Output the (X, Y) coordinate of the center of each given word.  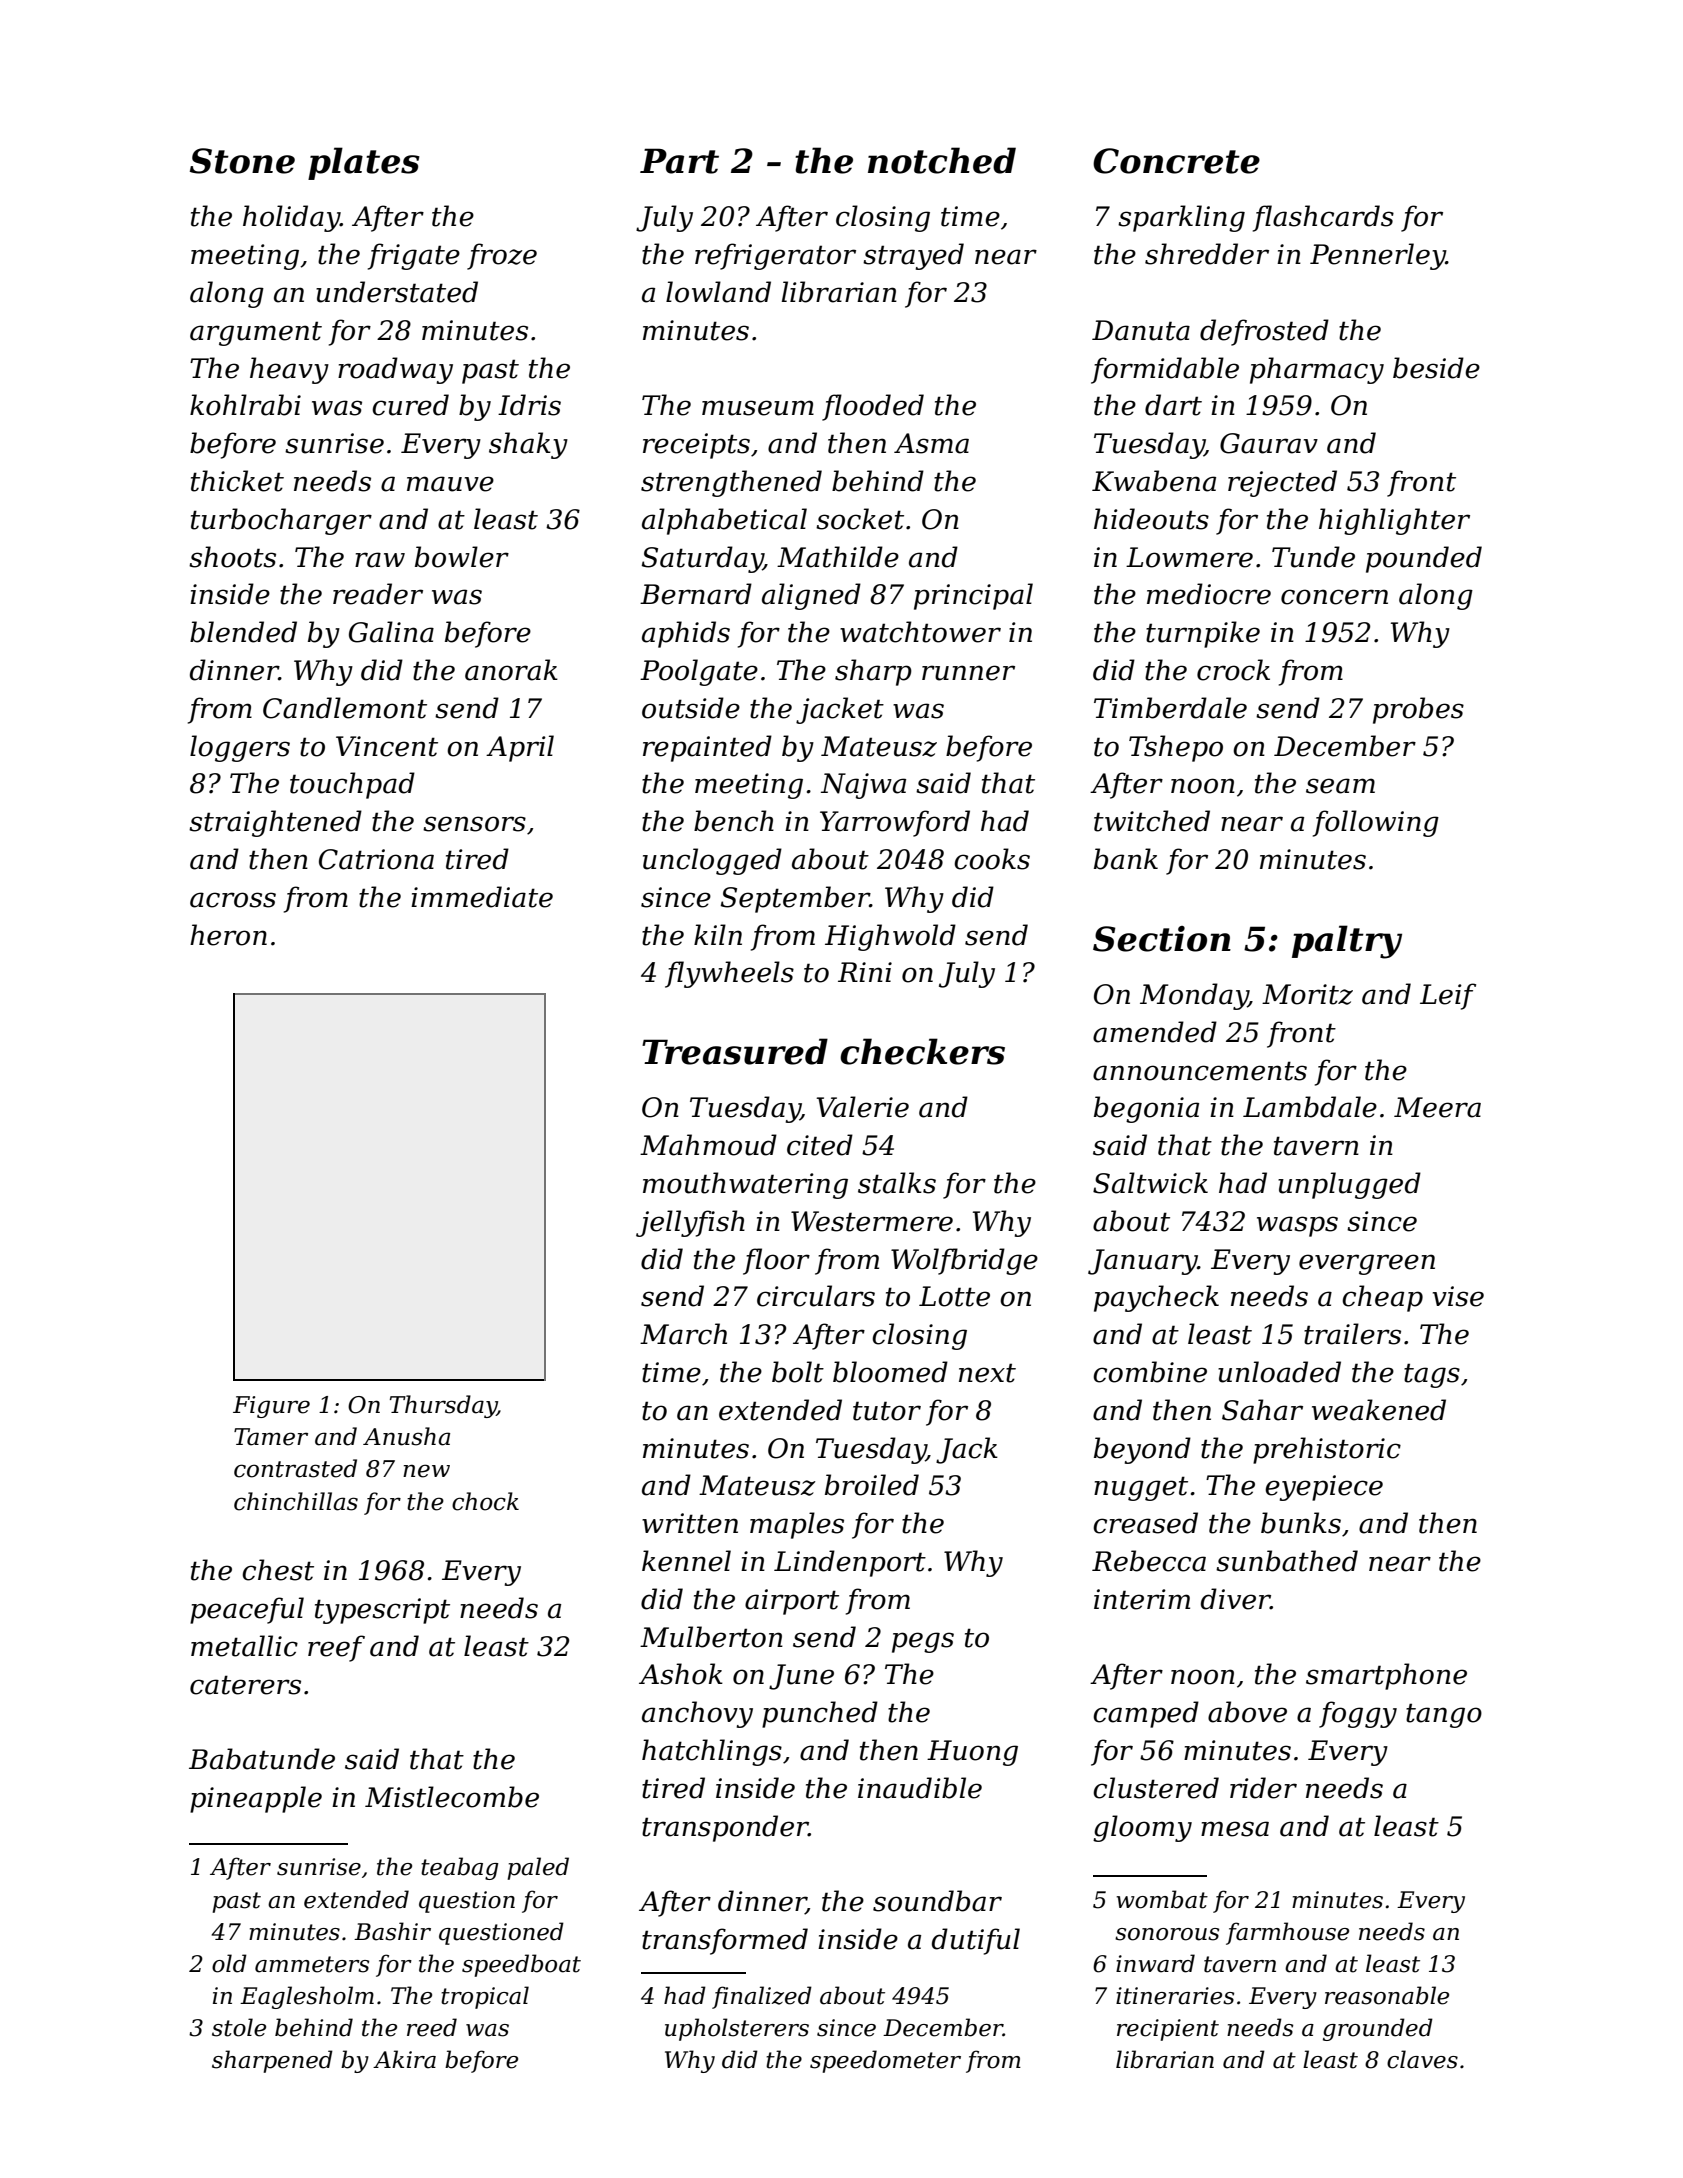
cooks (992, 859)
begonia (1146, 1109)
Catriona (376, 859)
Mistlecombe (452, 1797)
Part (679, 161)
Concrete (1176, 161)
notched (942, 160)
